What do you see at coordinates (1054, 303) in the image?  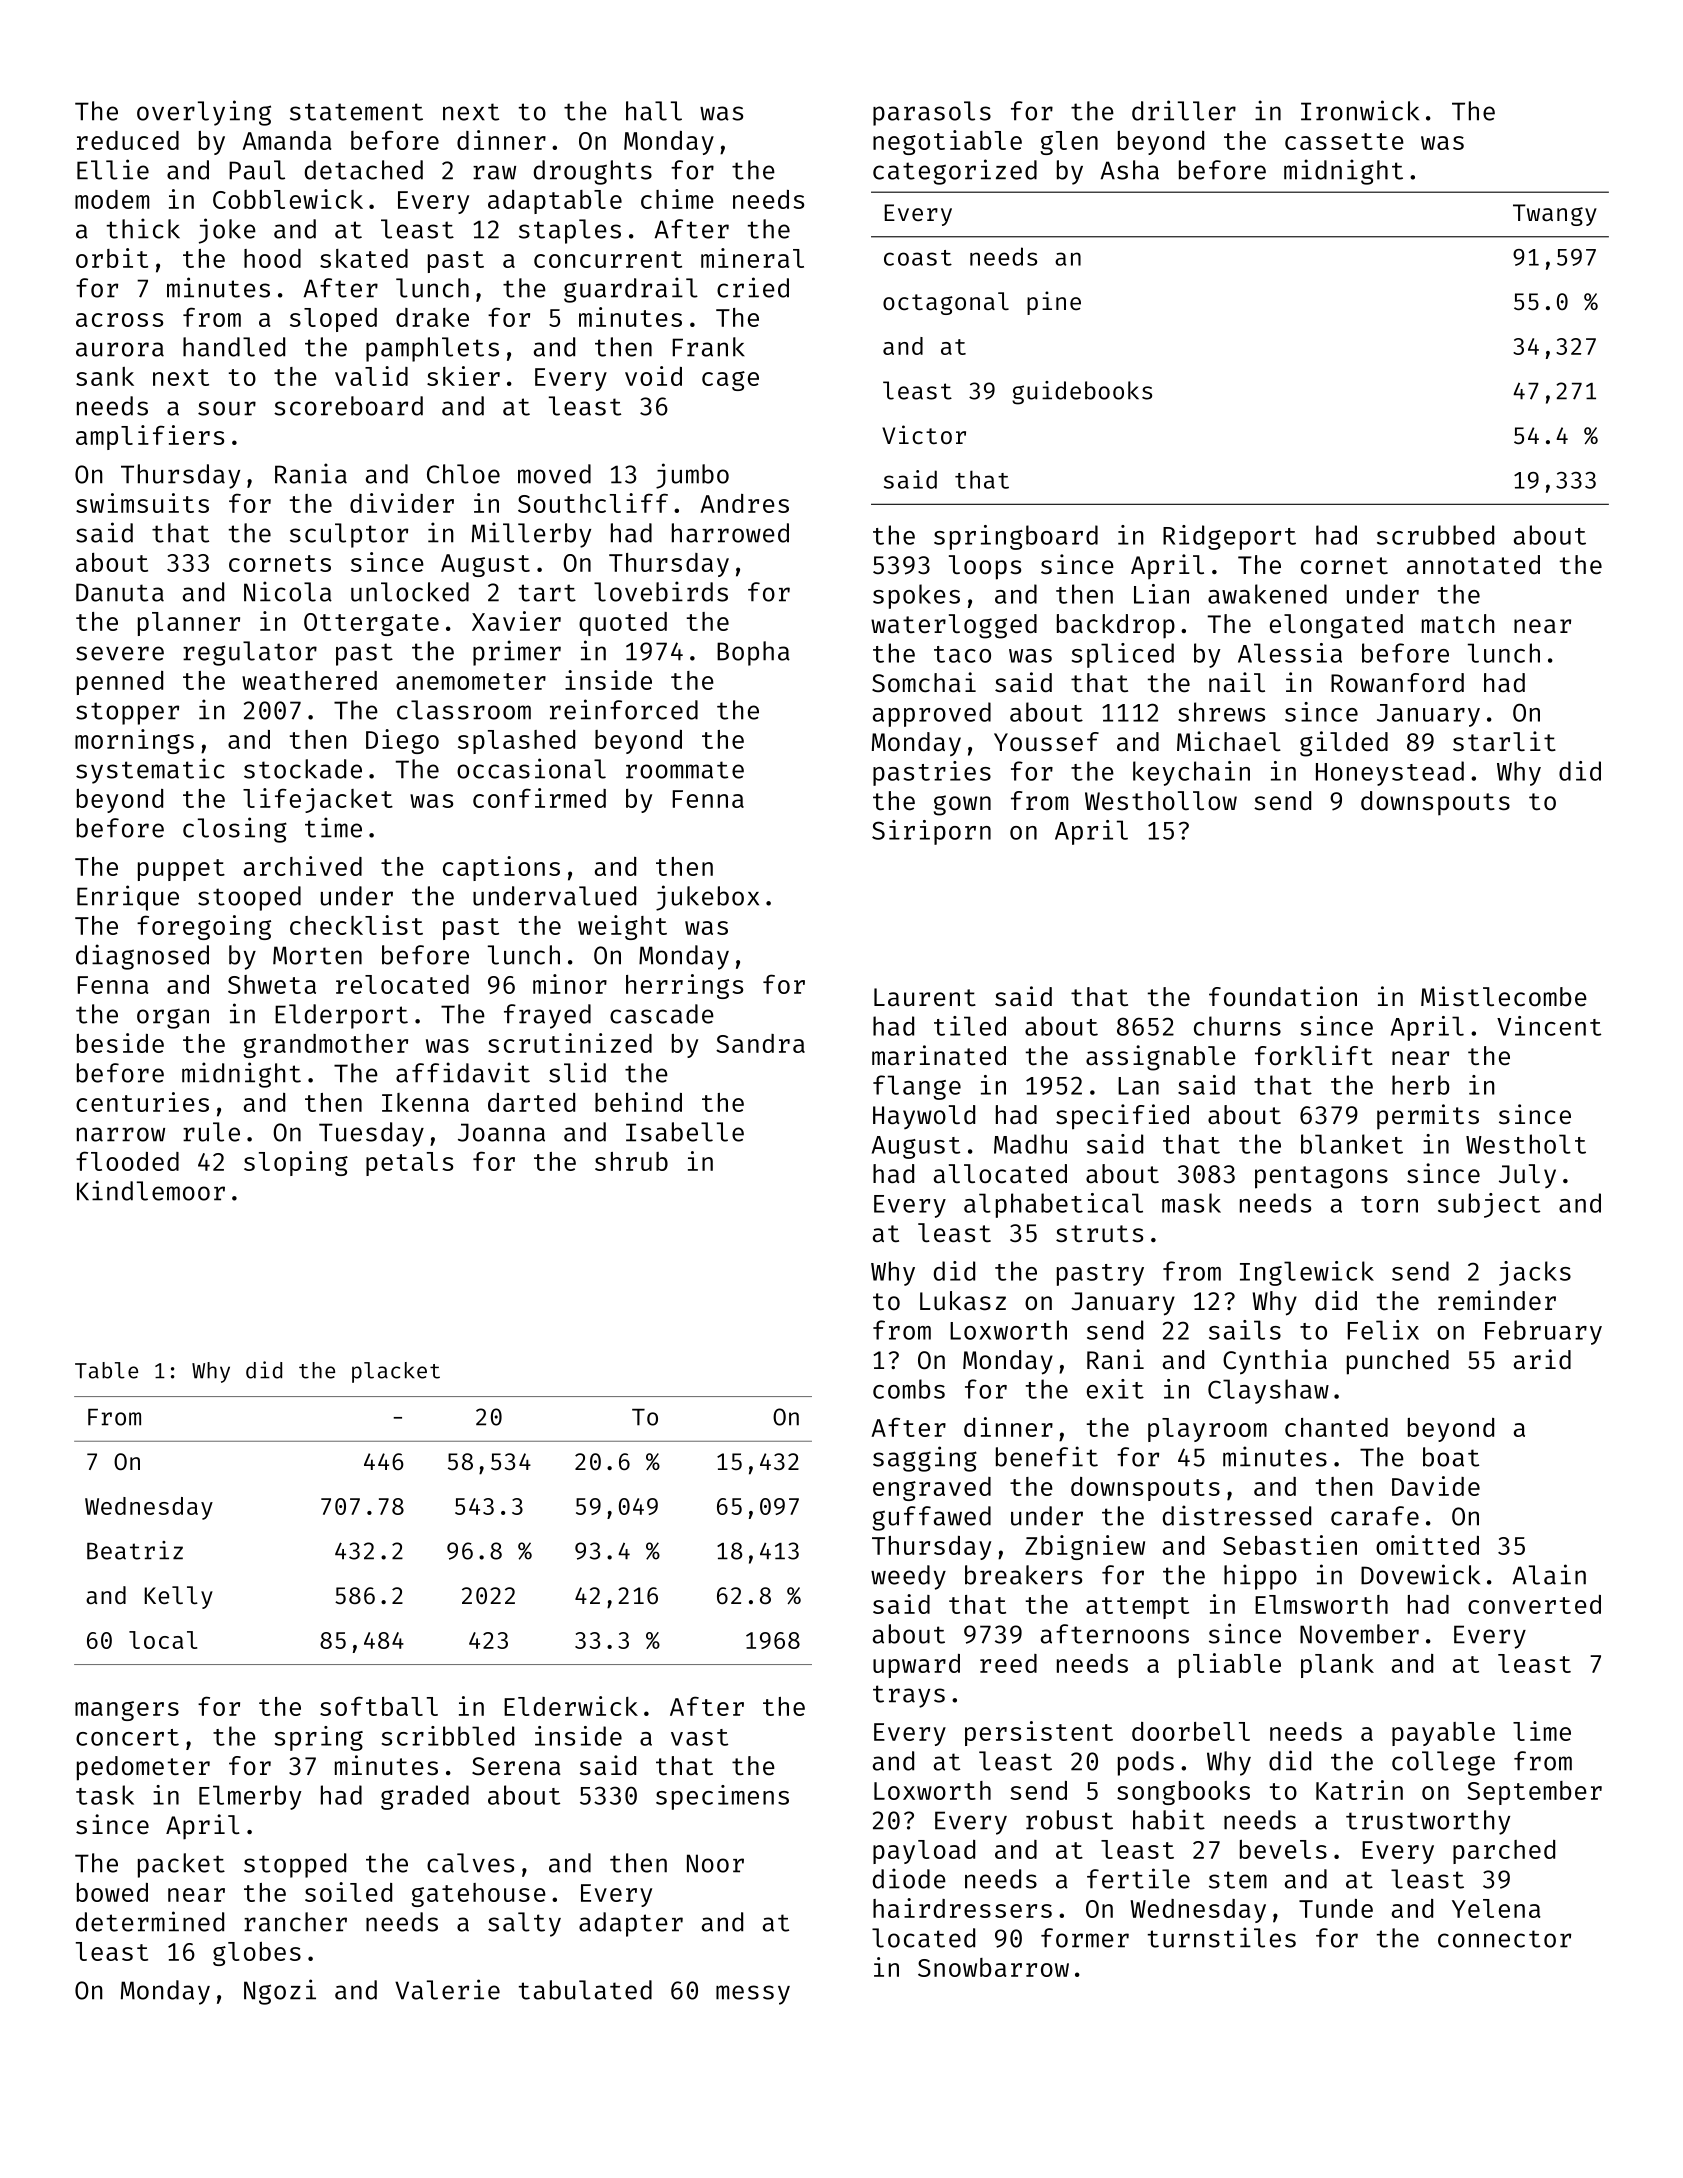 I see `pine` at bounding box center [1054, 303].
